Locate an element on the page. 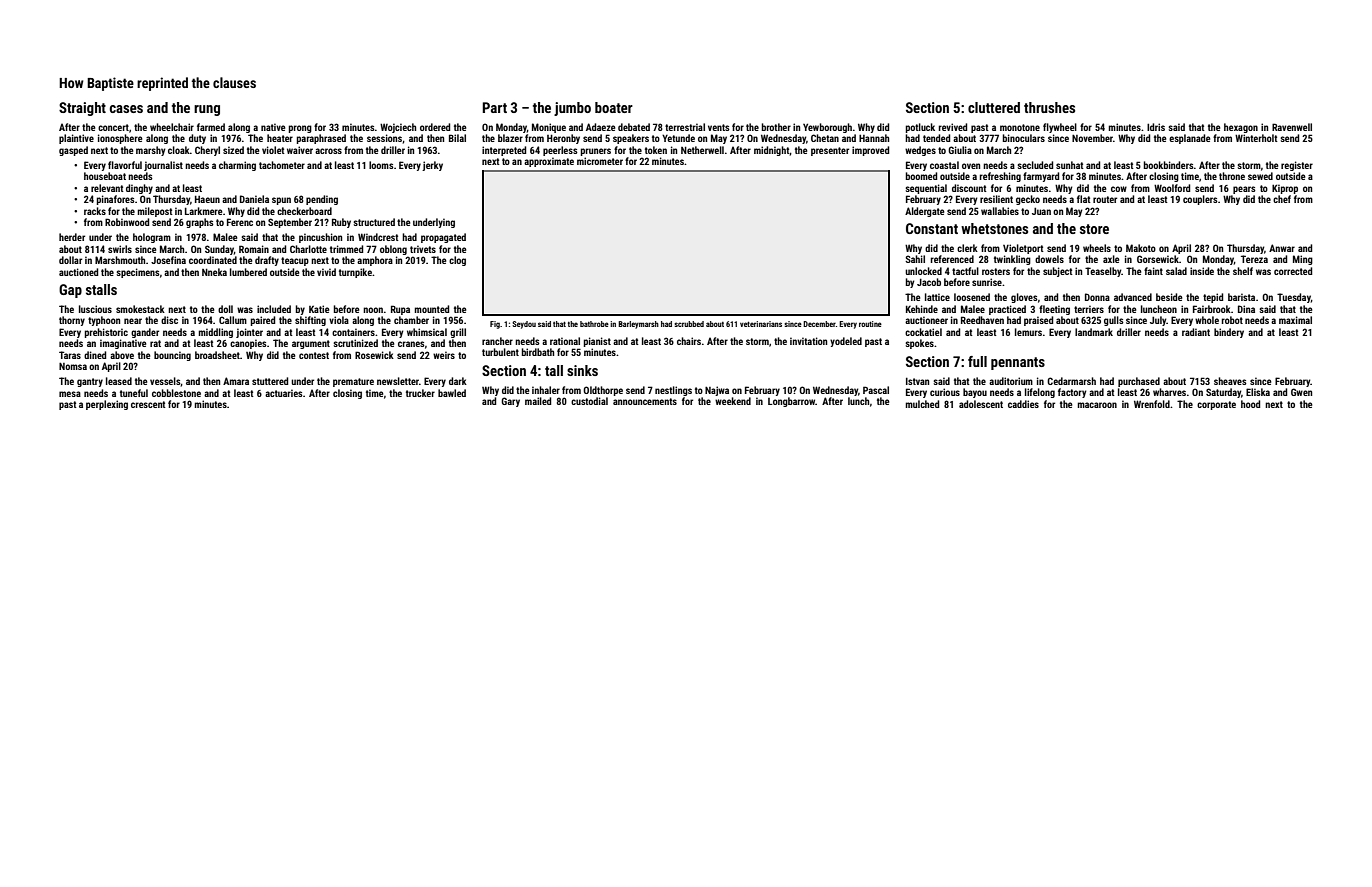  premature is located at coordinates (353, 382).
